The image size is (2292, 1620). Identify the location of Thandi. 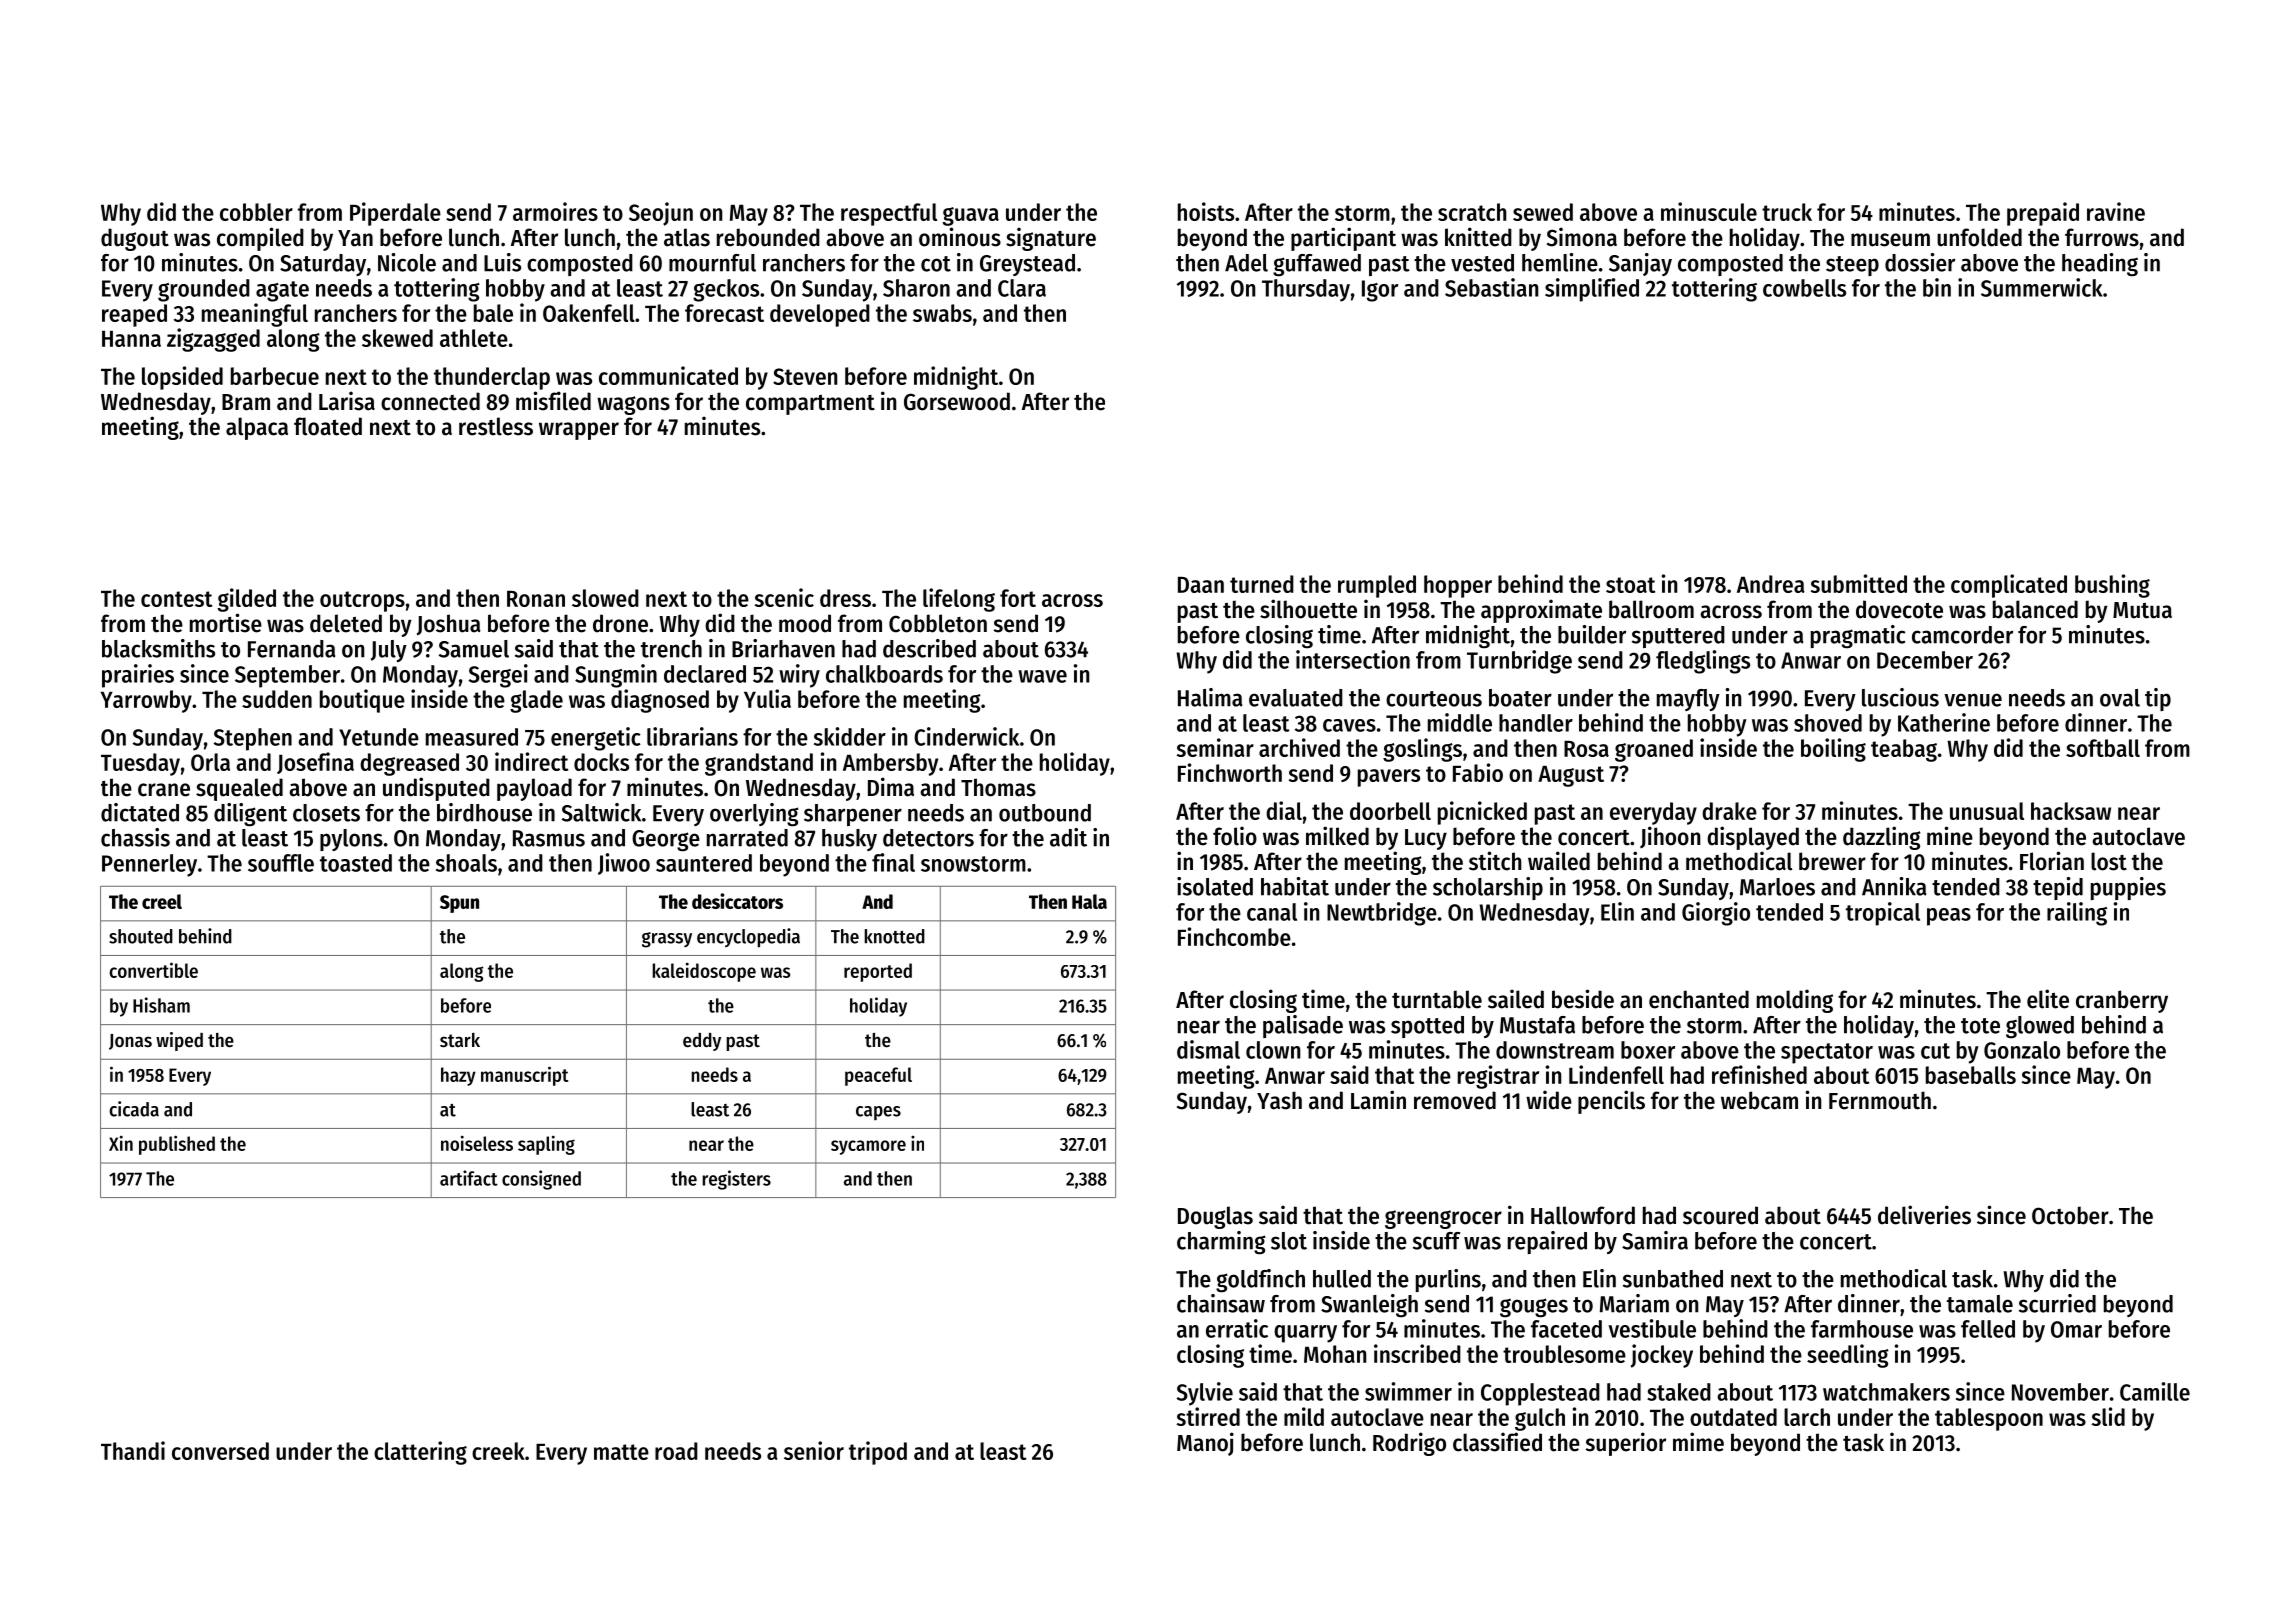
(133, 1450).
